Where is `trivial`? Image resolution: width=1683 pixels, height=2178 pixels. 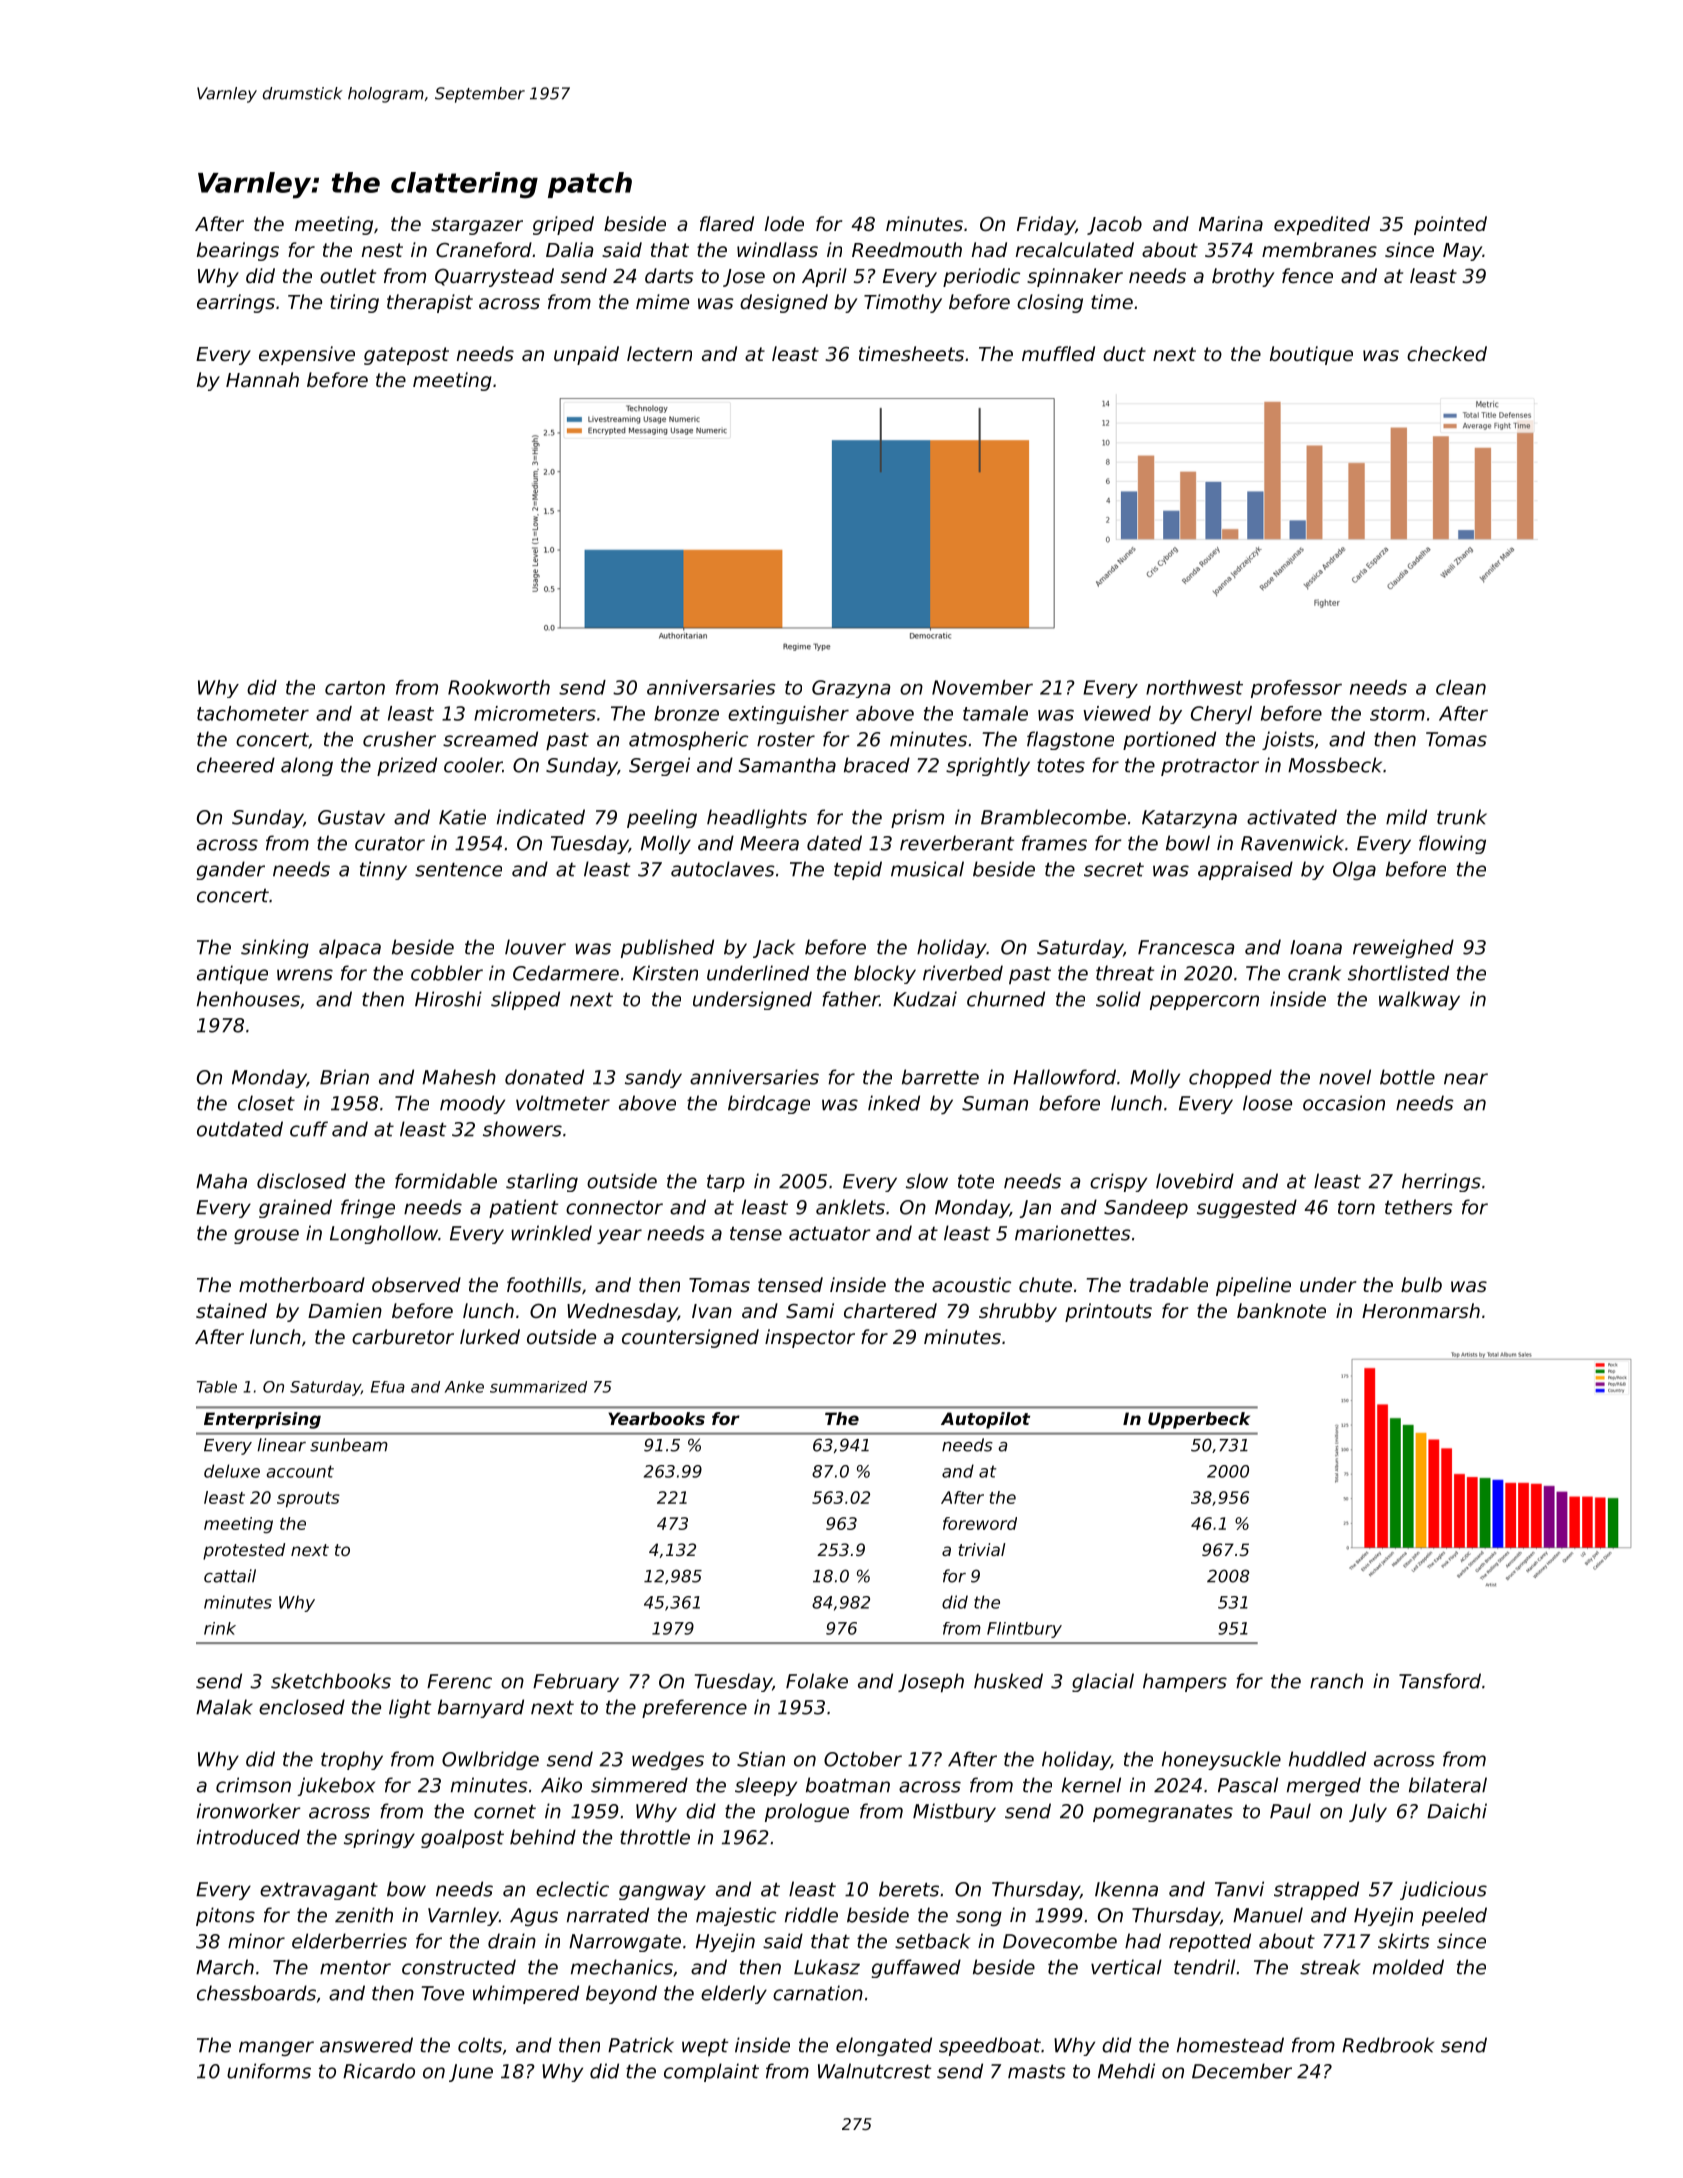
trivial is located at coordinates (982, 1549).
